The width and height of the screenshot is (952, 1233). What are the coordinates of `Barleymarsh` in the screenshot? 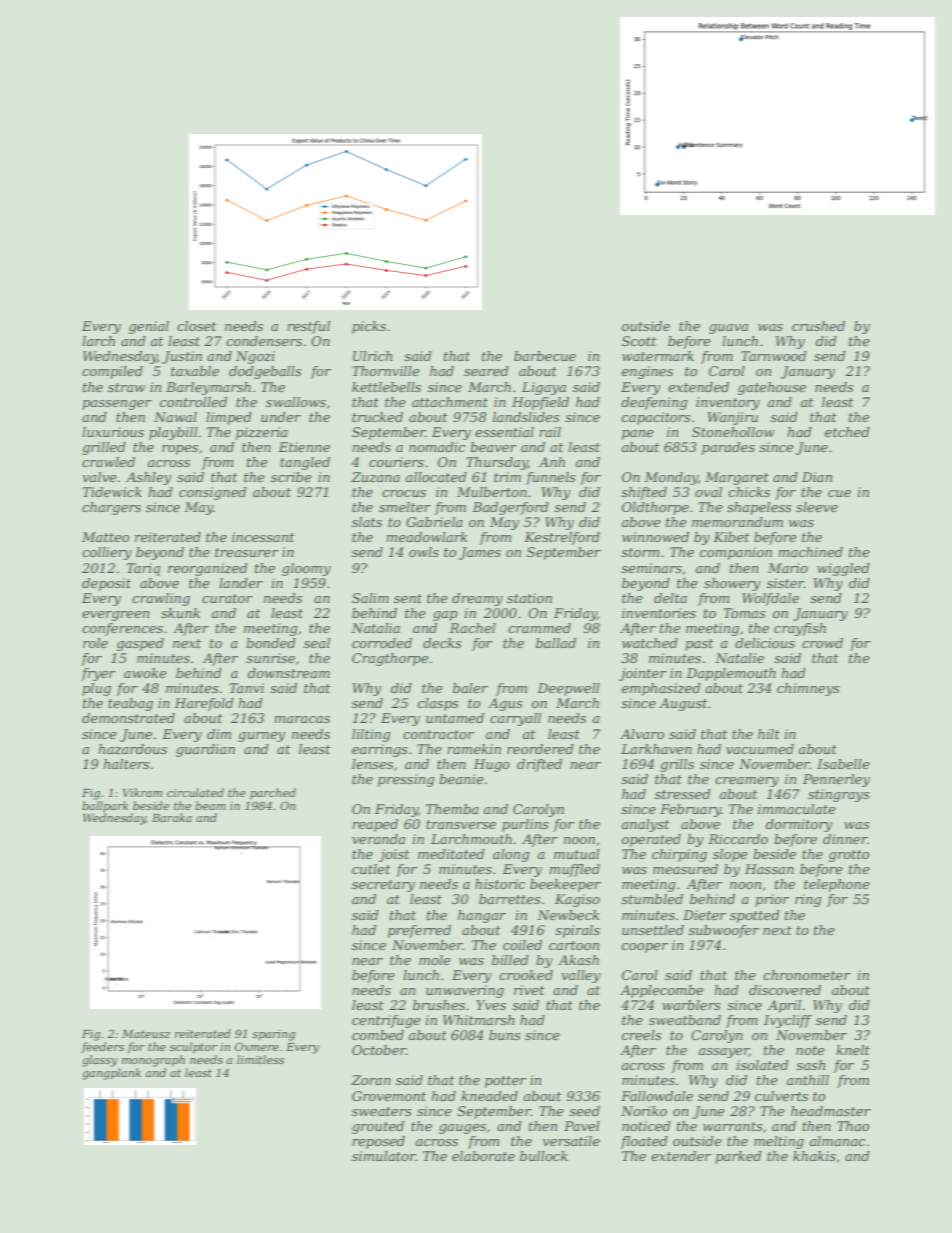 It's located at (208, 388).
